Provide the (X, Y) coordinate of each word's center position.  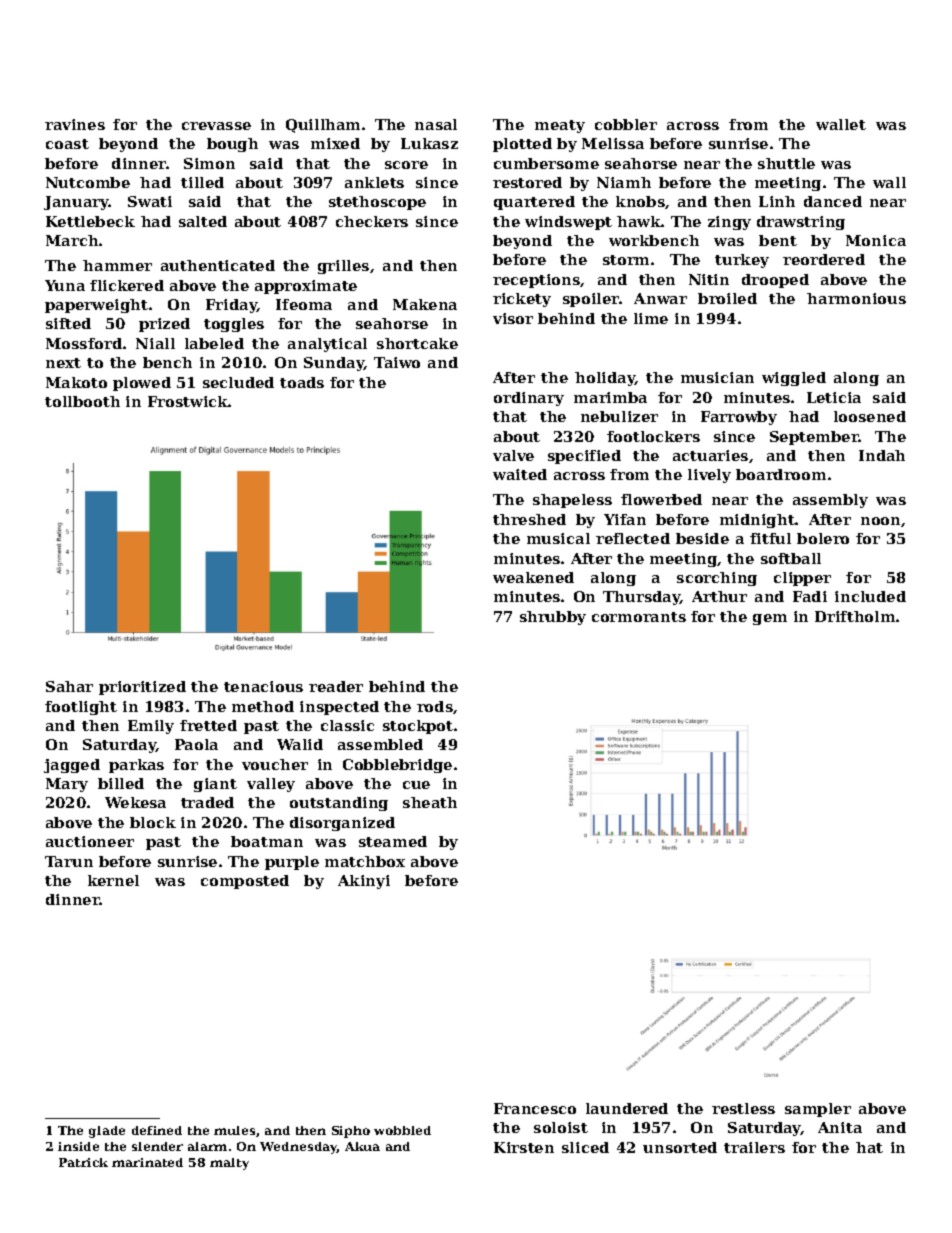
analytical (327, 345)
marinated (147, 1162)
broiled (727, 298)
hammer (117, 265)
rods (435, 706)
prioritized (142, 688)
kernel (113, 880)
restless (743, 1108)
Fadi (810, 596)
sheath (430, 802)
